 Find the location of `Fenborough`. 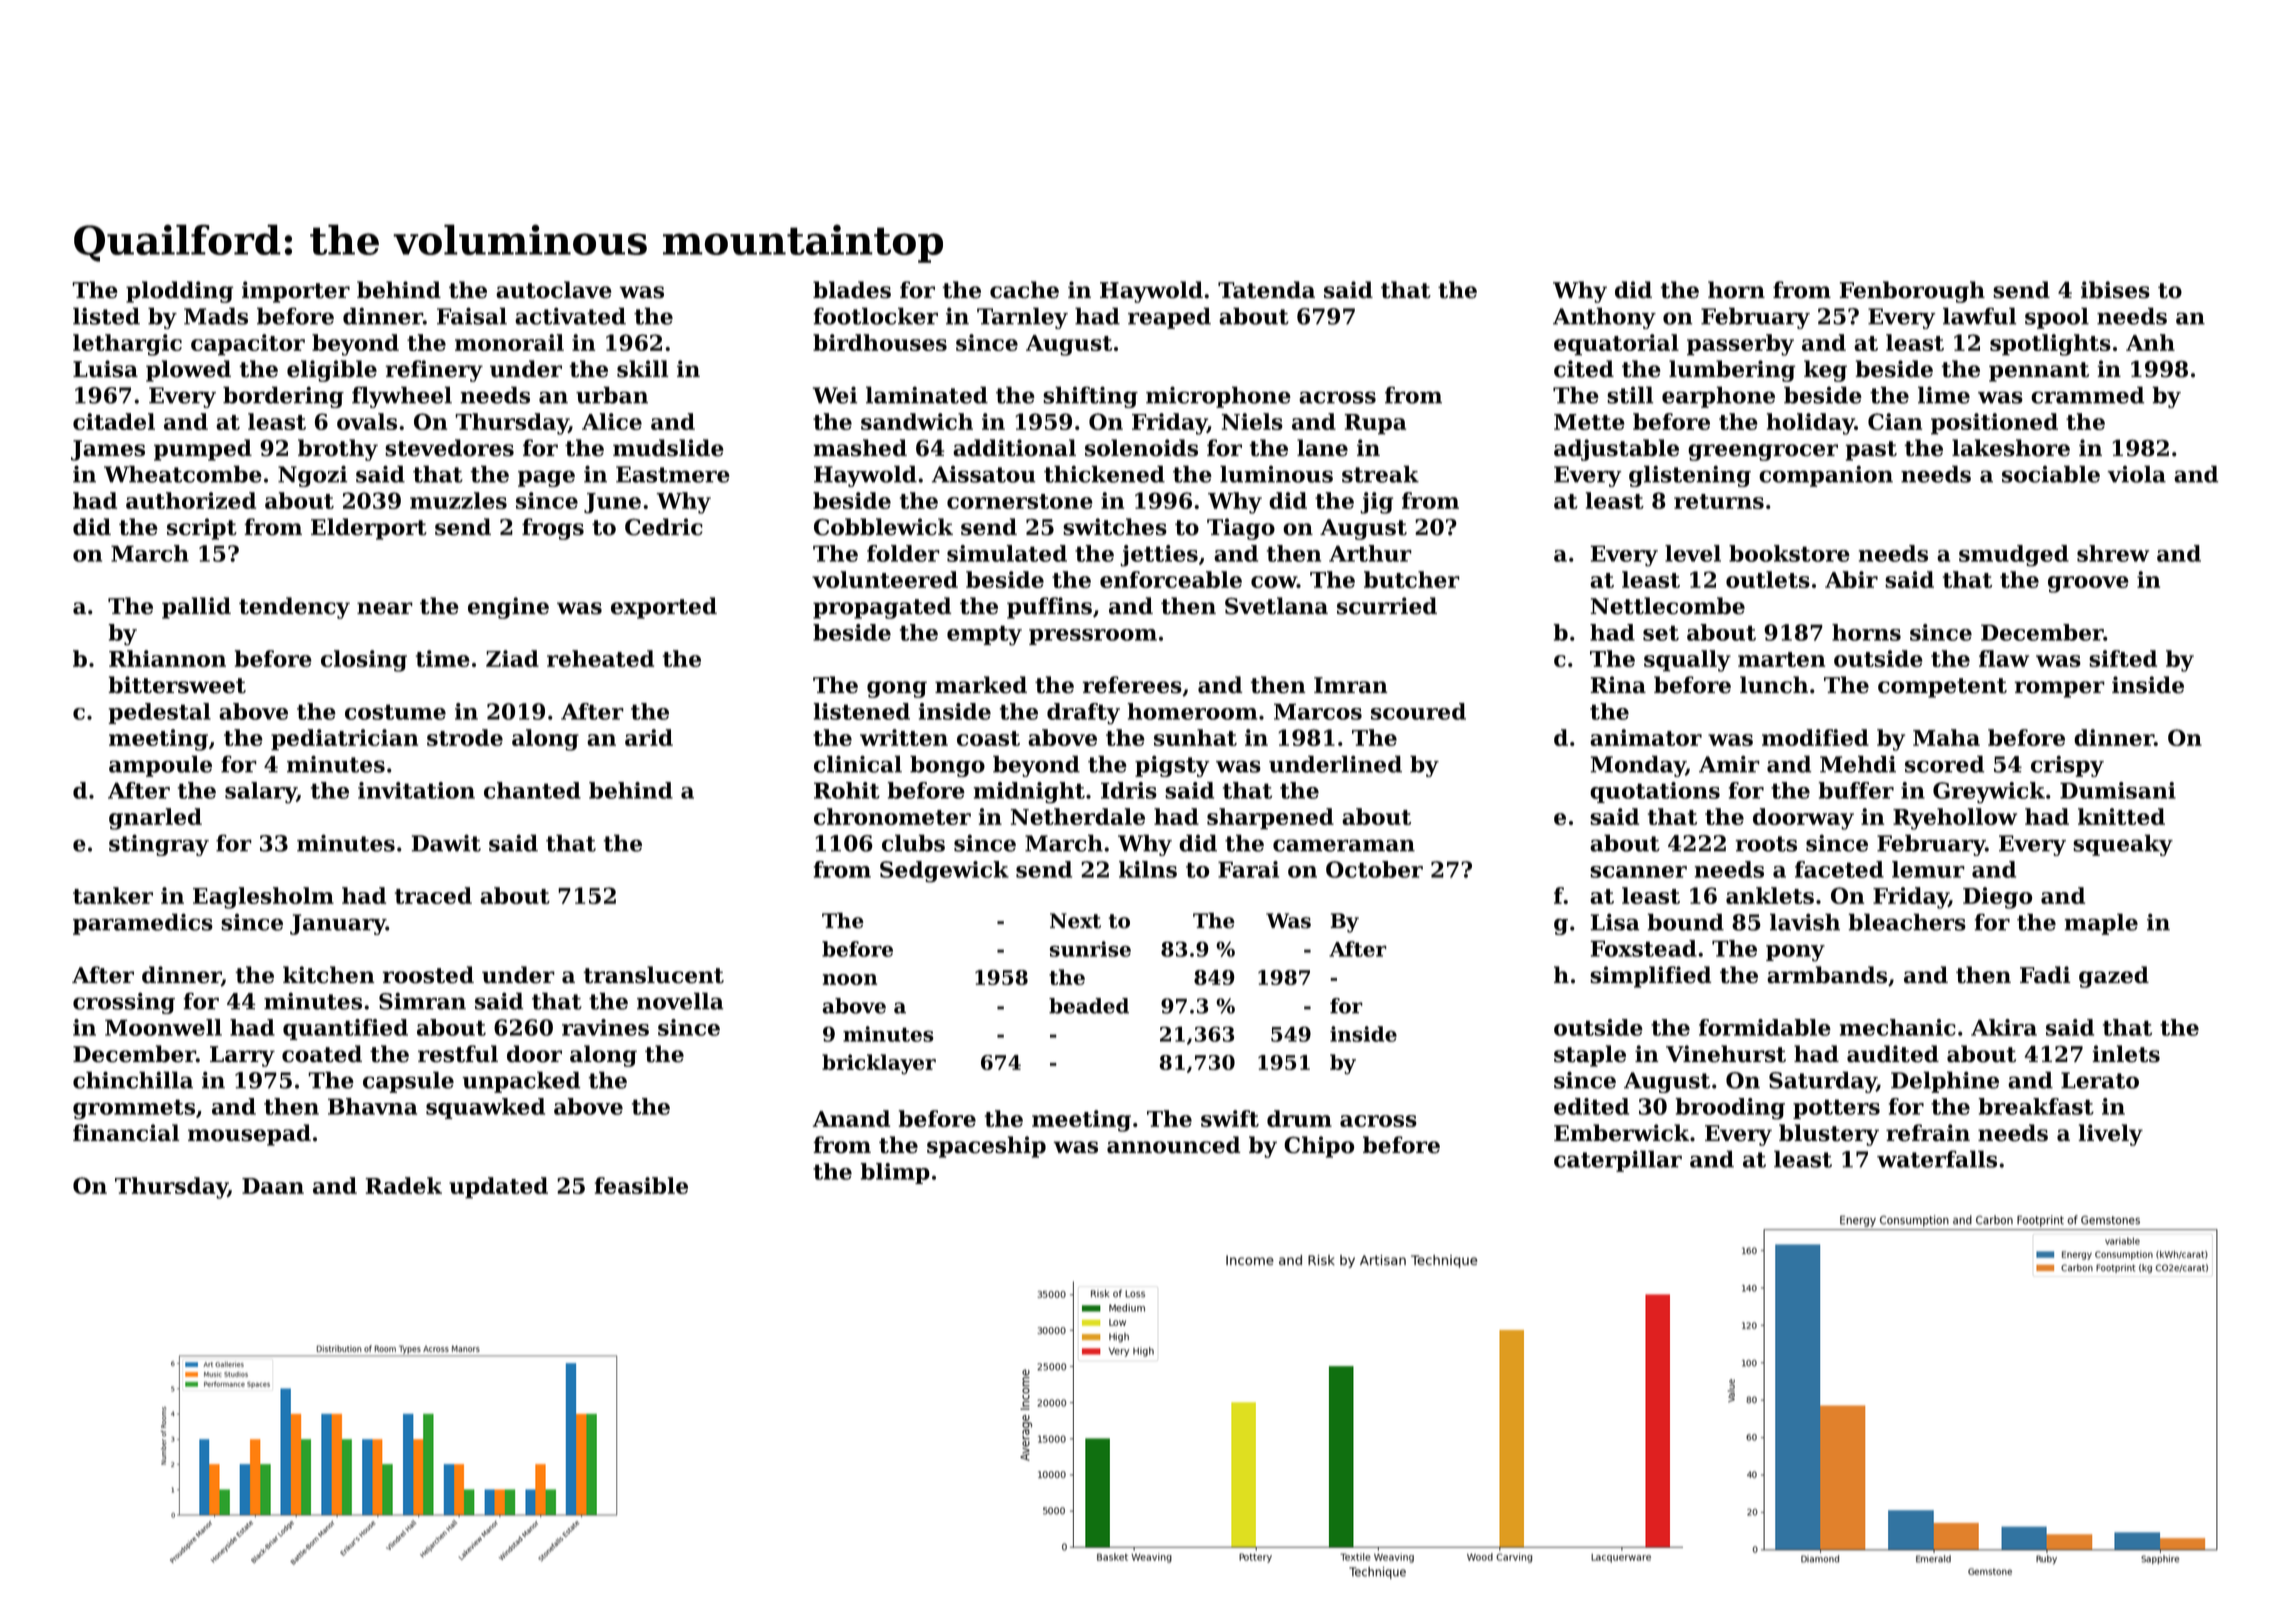

Fenborough is located at coordinates (1912, 292).
